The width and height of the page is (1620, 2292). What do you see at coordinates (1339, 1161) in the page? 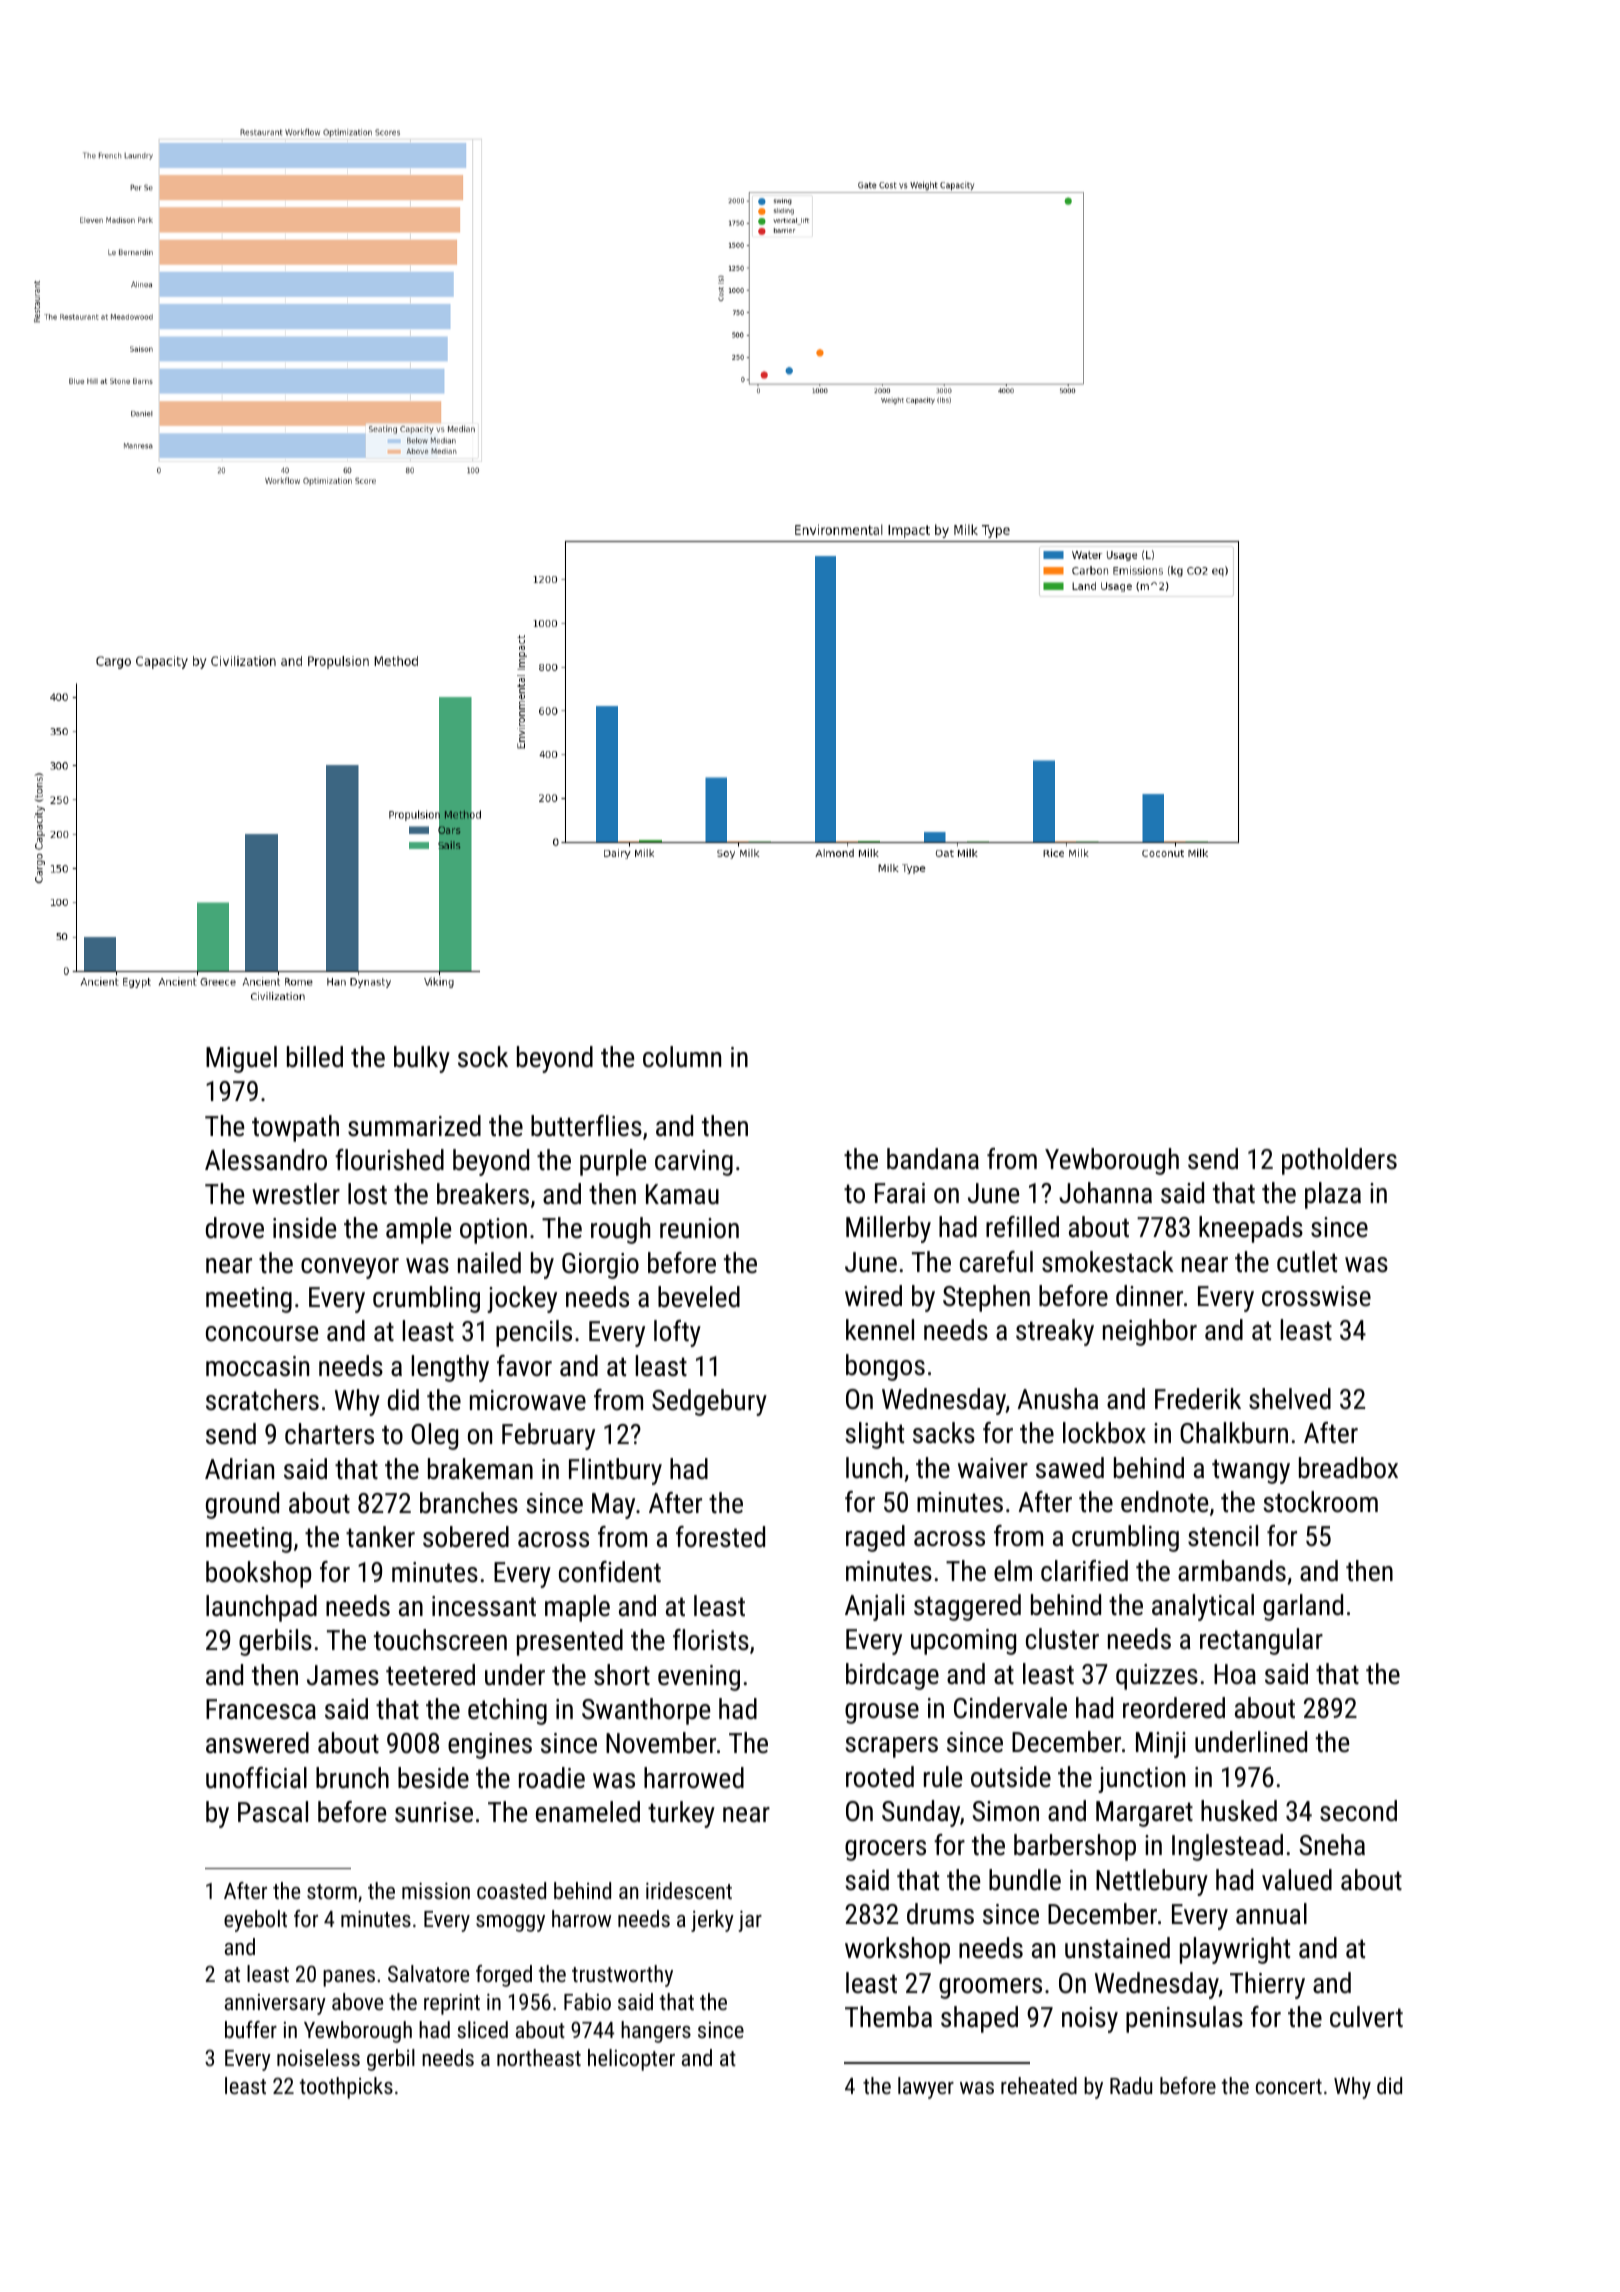
I see `potholders` at bounding box center [1339, 1161].
